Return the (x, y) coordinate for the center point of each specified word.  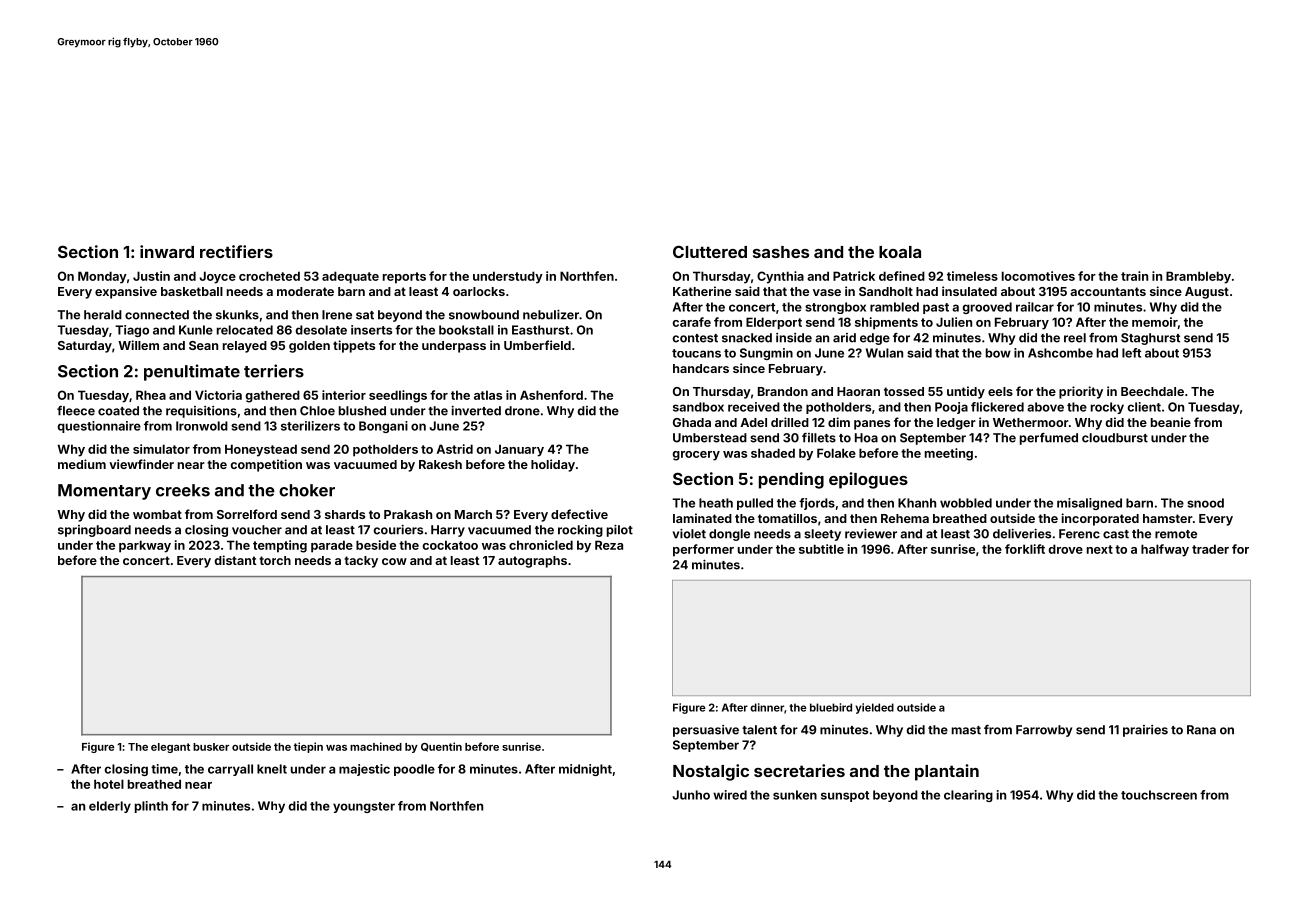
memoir (1155, 322)
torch (275, 560)
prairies (1145, 731)
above (1045, 407)
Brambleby (1198, 277)
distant (235, 560)
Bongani (383, 427)
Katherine (702, 291)
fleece (76, 411)
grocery (696, 456)
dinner (767, 707)
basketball (192, 291)
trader (1210, 549)
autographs (532, 562)
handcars (701, 368)
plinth (151, 807)
